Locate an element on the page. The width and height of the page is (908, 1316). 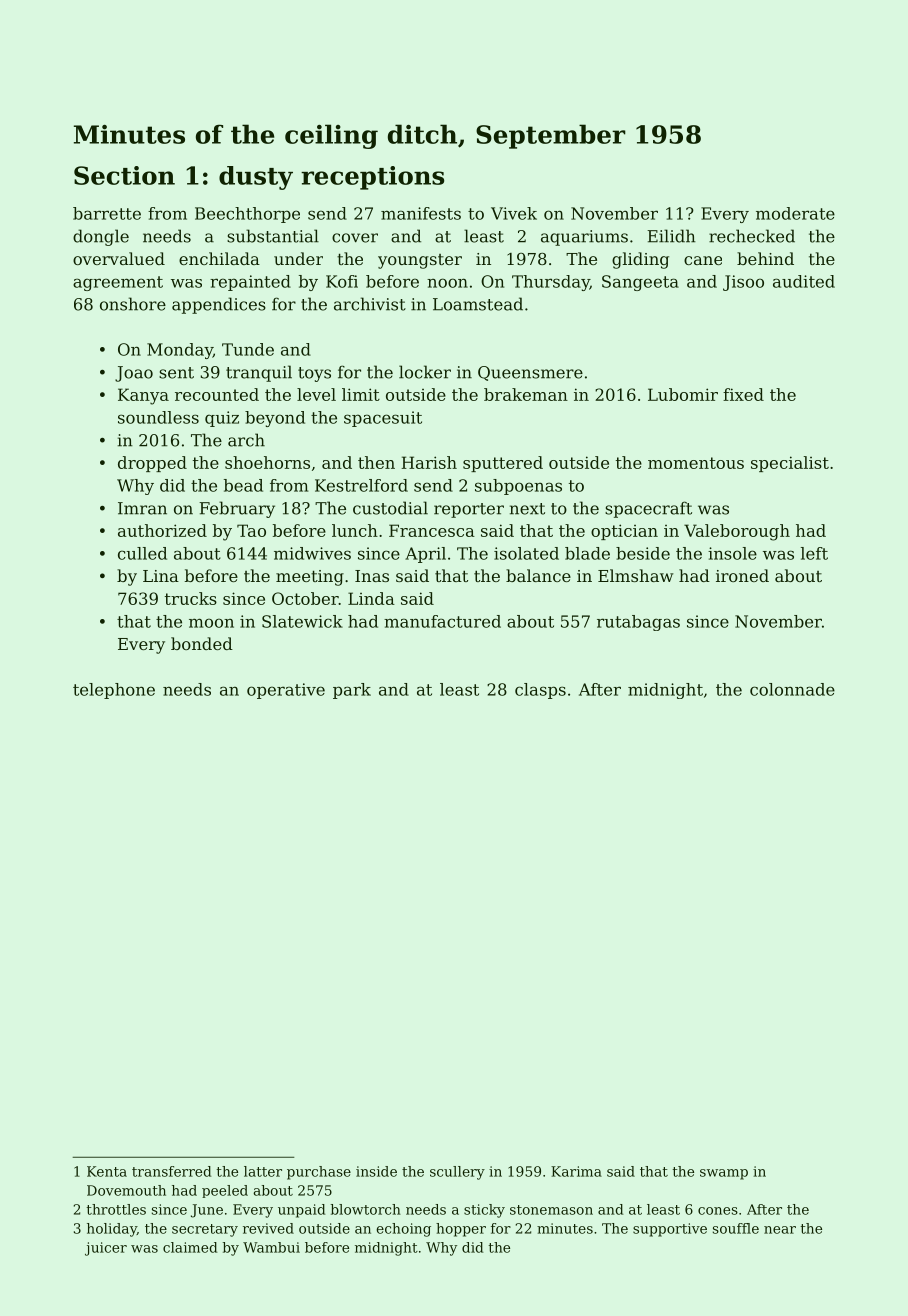
Thursday is located at coordinates (551, 283).
